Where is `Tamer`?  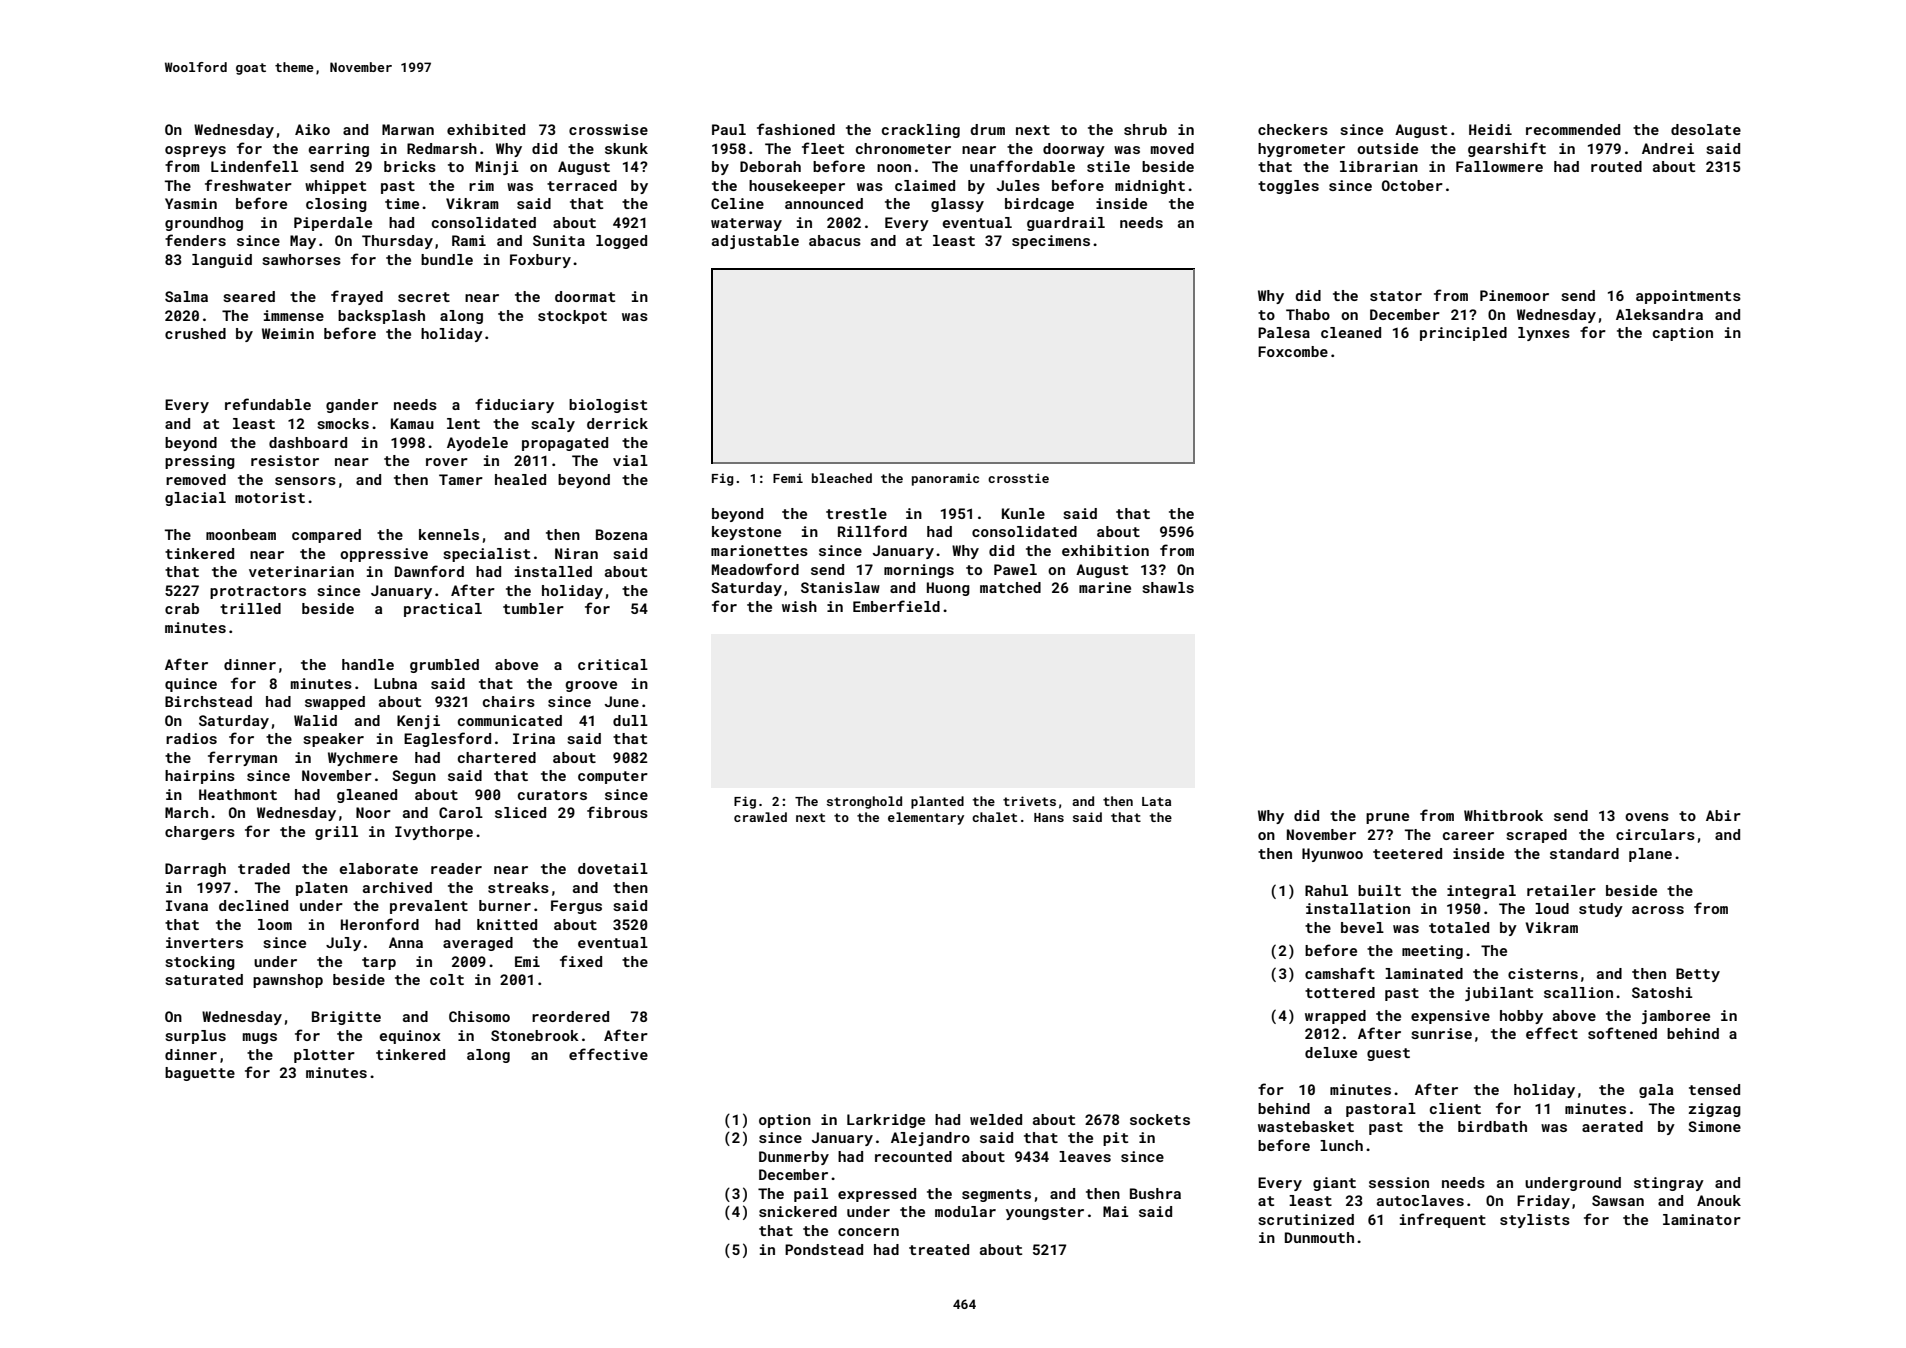
Tamer is located at coordinates (461, 479).
